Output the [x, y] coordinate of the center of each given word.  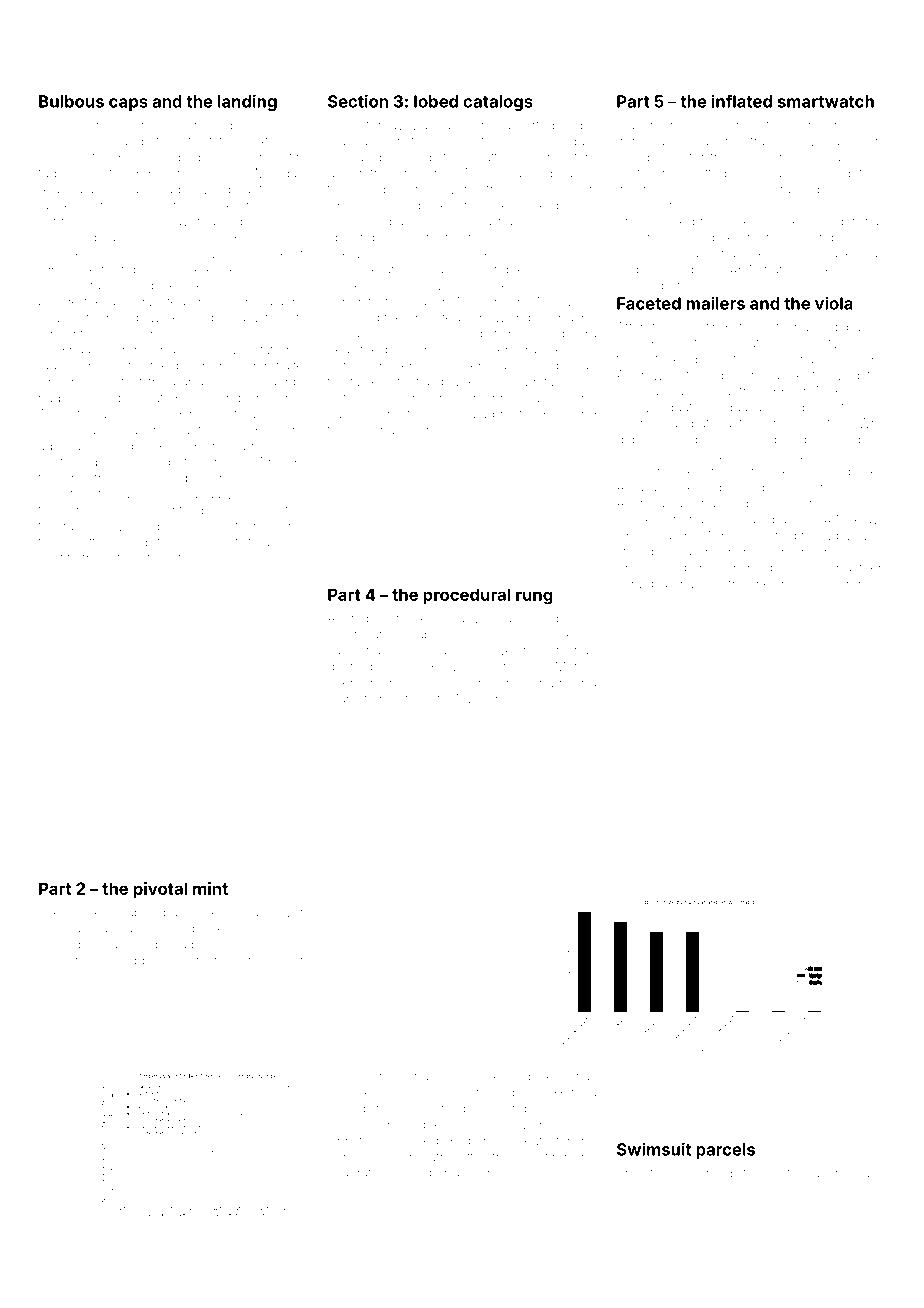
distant [243, 189]
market [347, 699]
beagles [794, 569]
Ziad [702, 237]
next [51, 558]
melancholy [787, 585]
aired [292, 526]
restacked [356, 1093]
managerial [403, 684]
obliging [351, 238]
